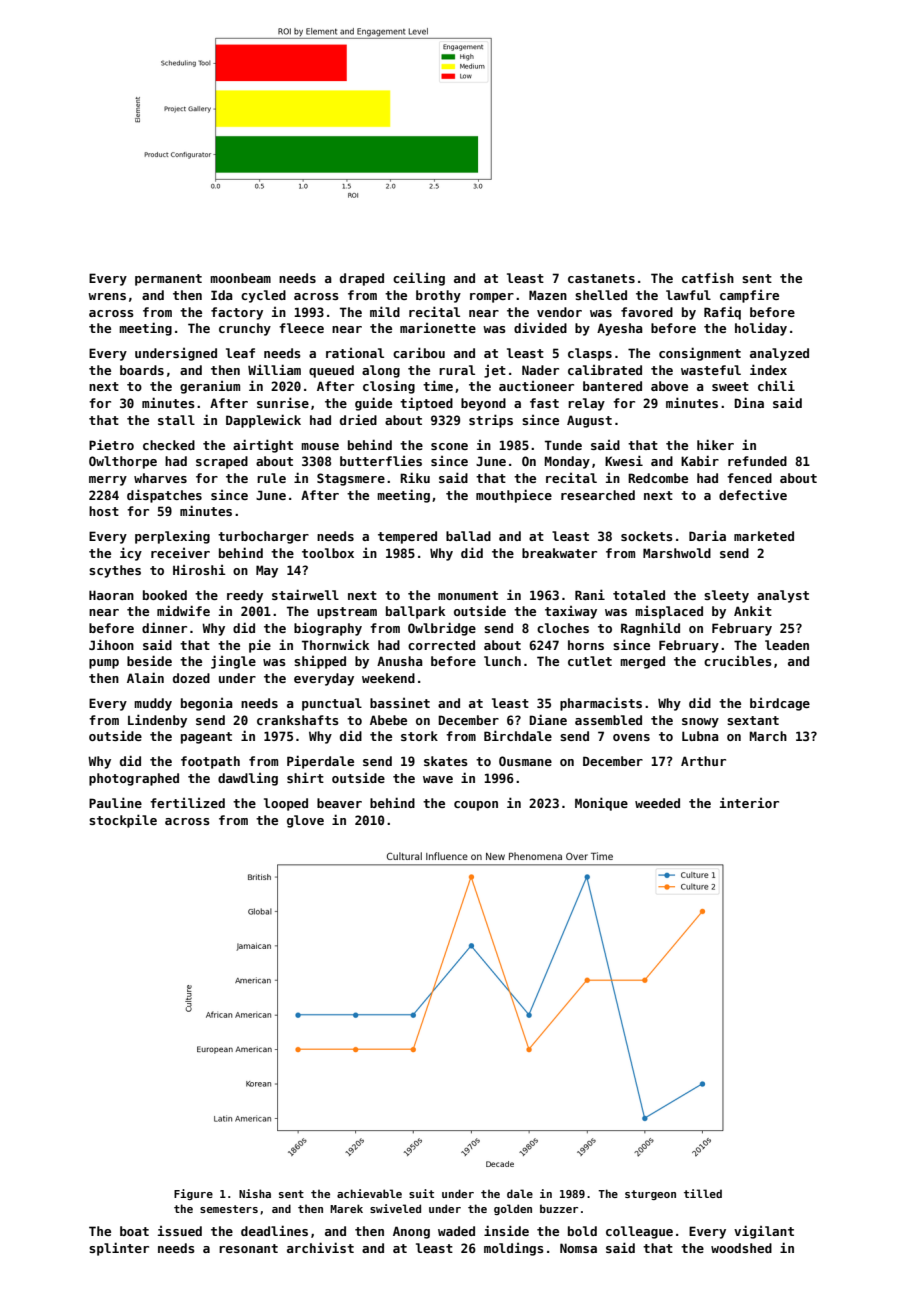 The height and width of the document is (1316, 908). I want to click on sextant, so click(753, 720).
